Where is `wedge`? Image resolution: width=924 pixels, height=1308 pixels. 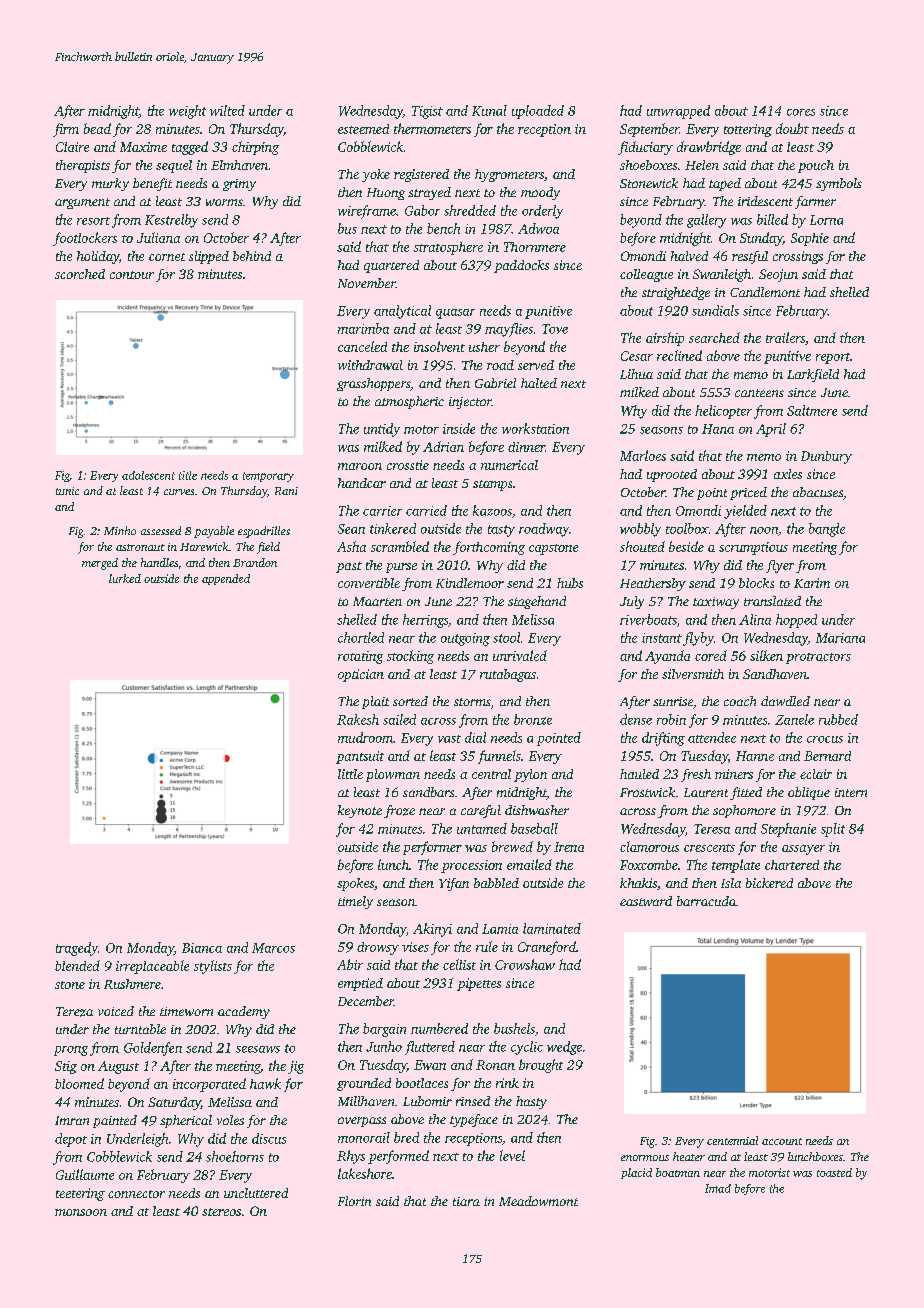
wedge is located at coordinates (564, 1048).
